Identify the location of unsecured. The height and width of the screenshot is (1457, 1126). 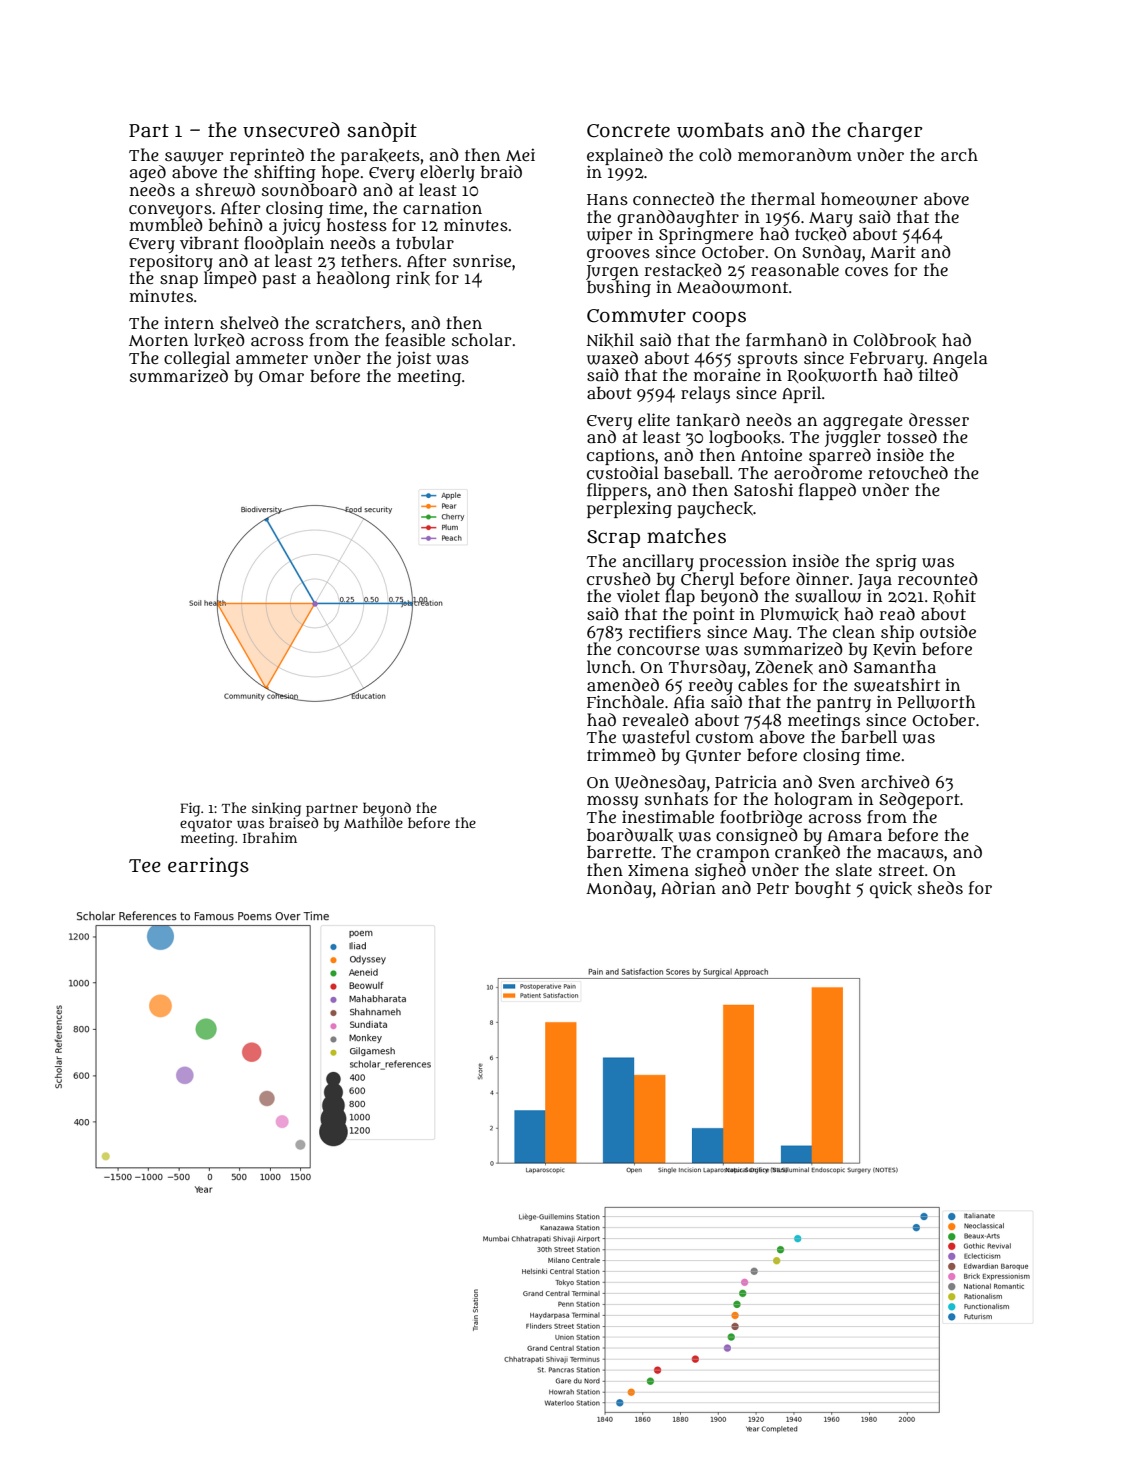
(291, 130).
